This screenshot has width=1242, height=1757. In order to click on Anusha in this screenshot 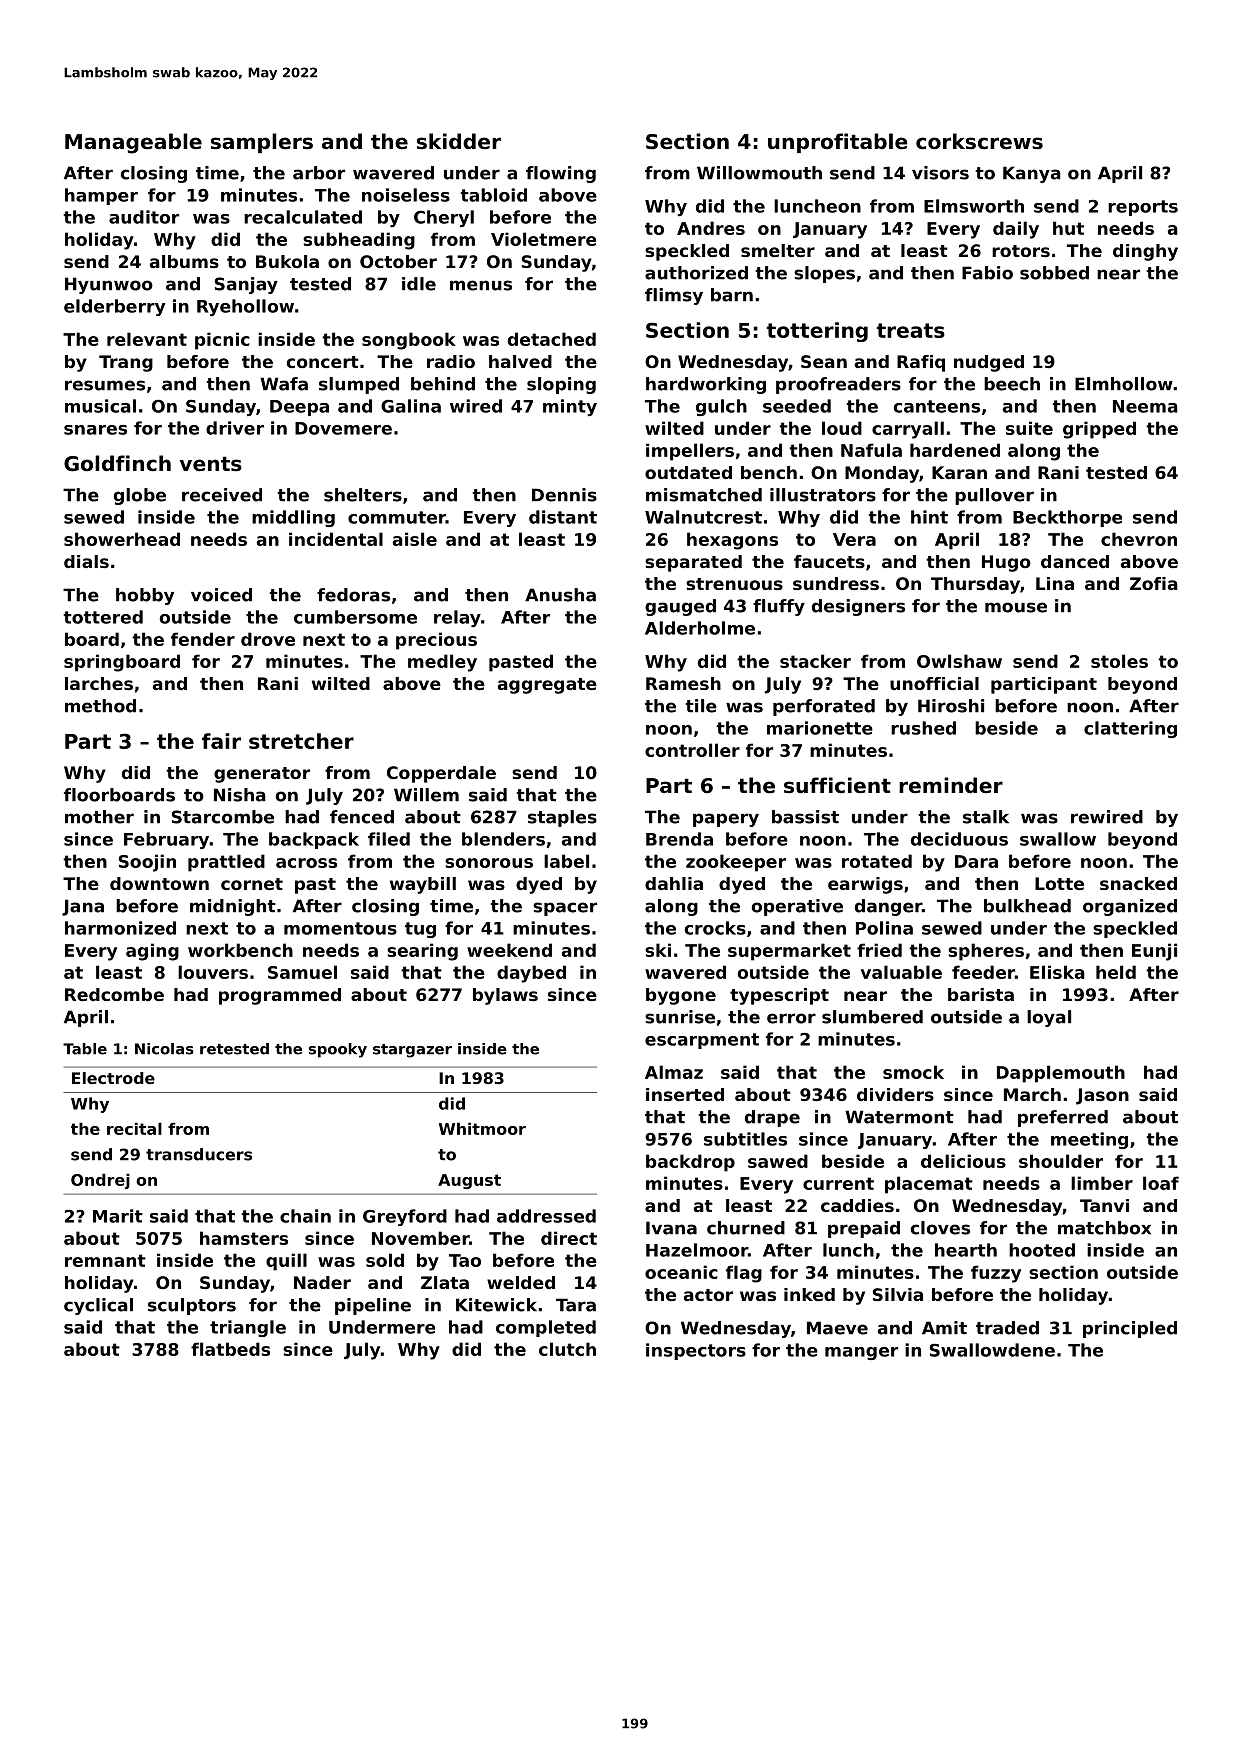, I will do `click(560, 595)`.
